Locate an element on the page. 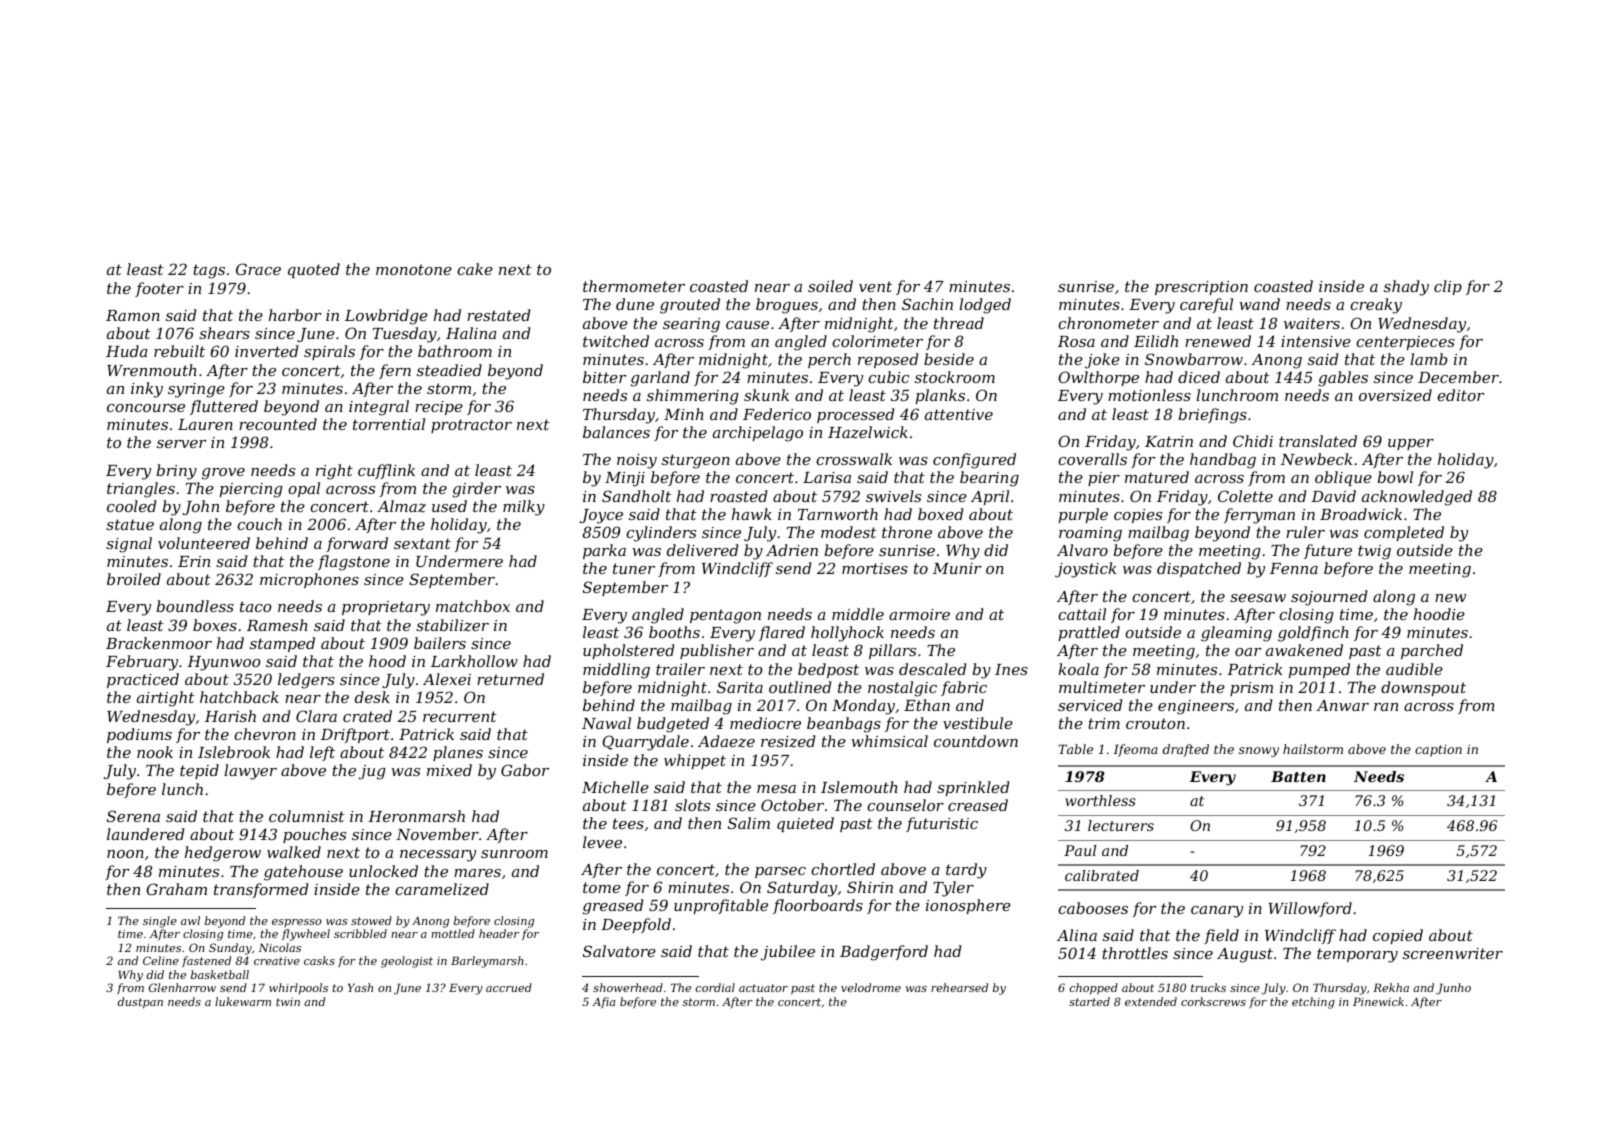  worthless is located at coordinates (1100, 800).
